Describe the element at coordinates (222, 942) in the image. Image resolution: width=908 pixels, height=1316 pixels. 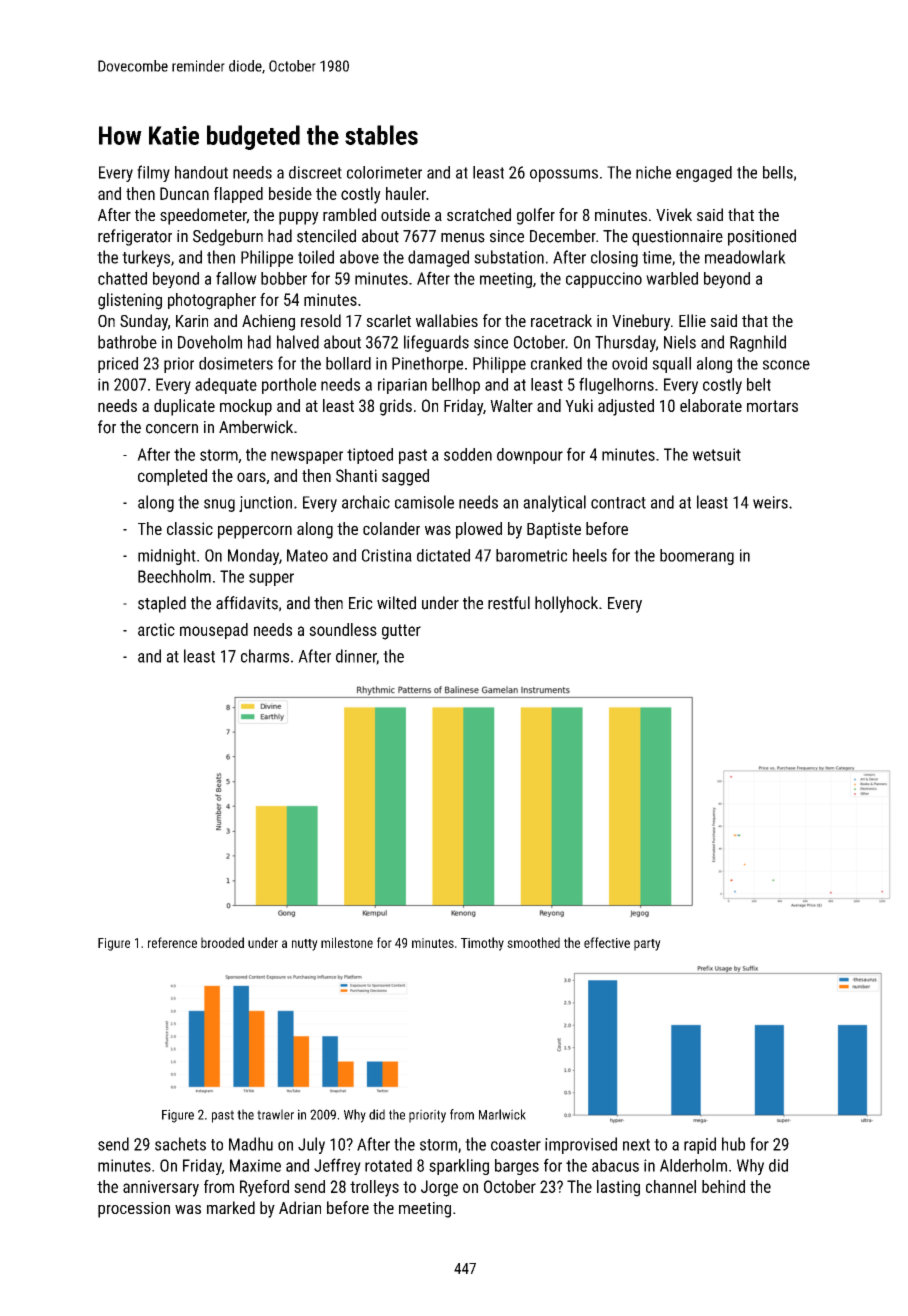
I see `brooded` at that location.
